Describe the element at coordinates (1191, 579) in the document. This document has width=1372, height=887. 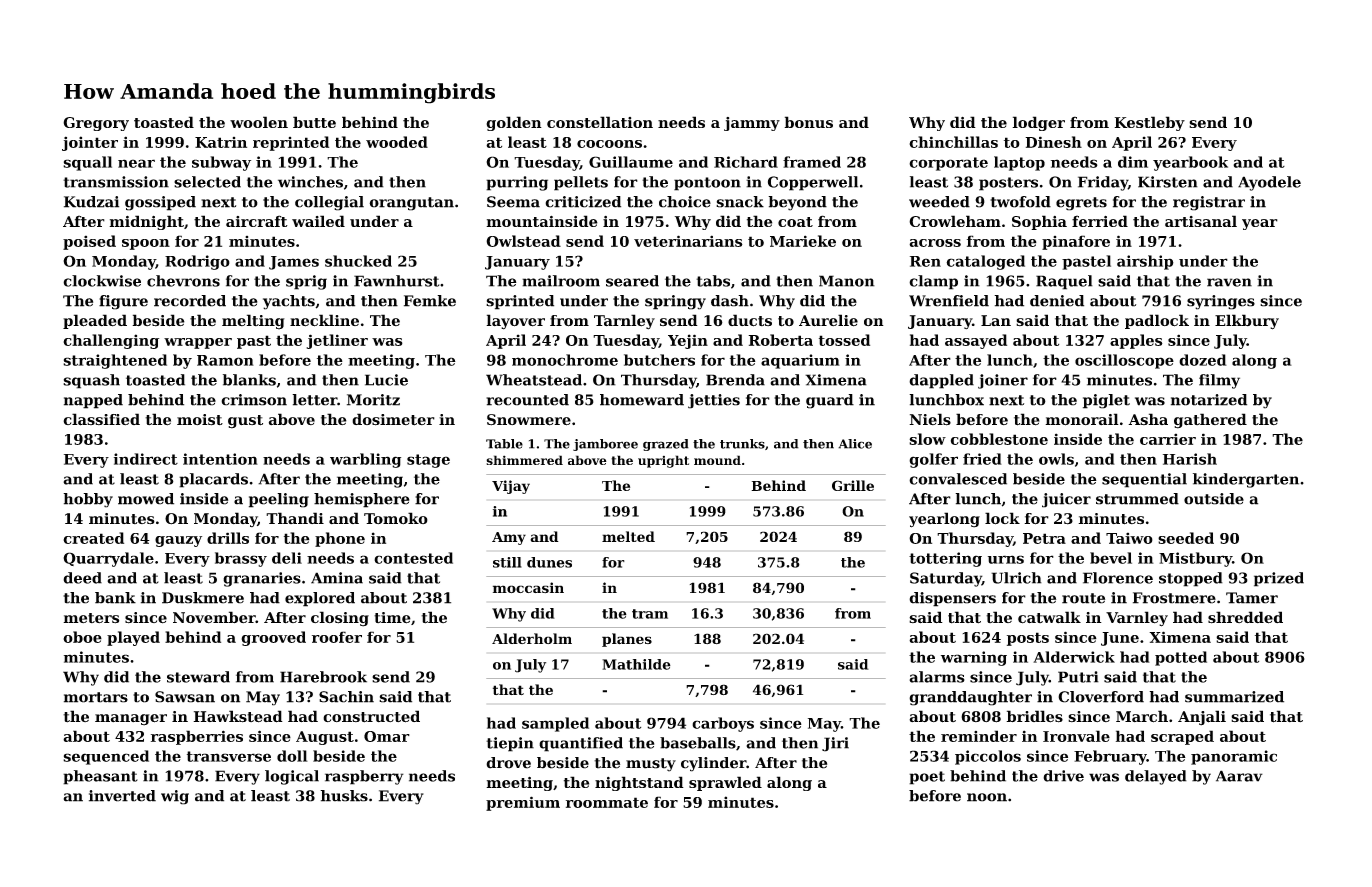
I see `stopped` at that location.
